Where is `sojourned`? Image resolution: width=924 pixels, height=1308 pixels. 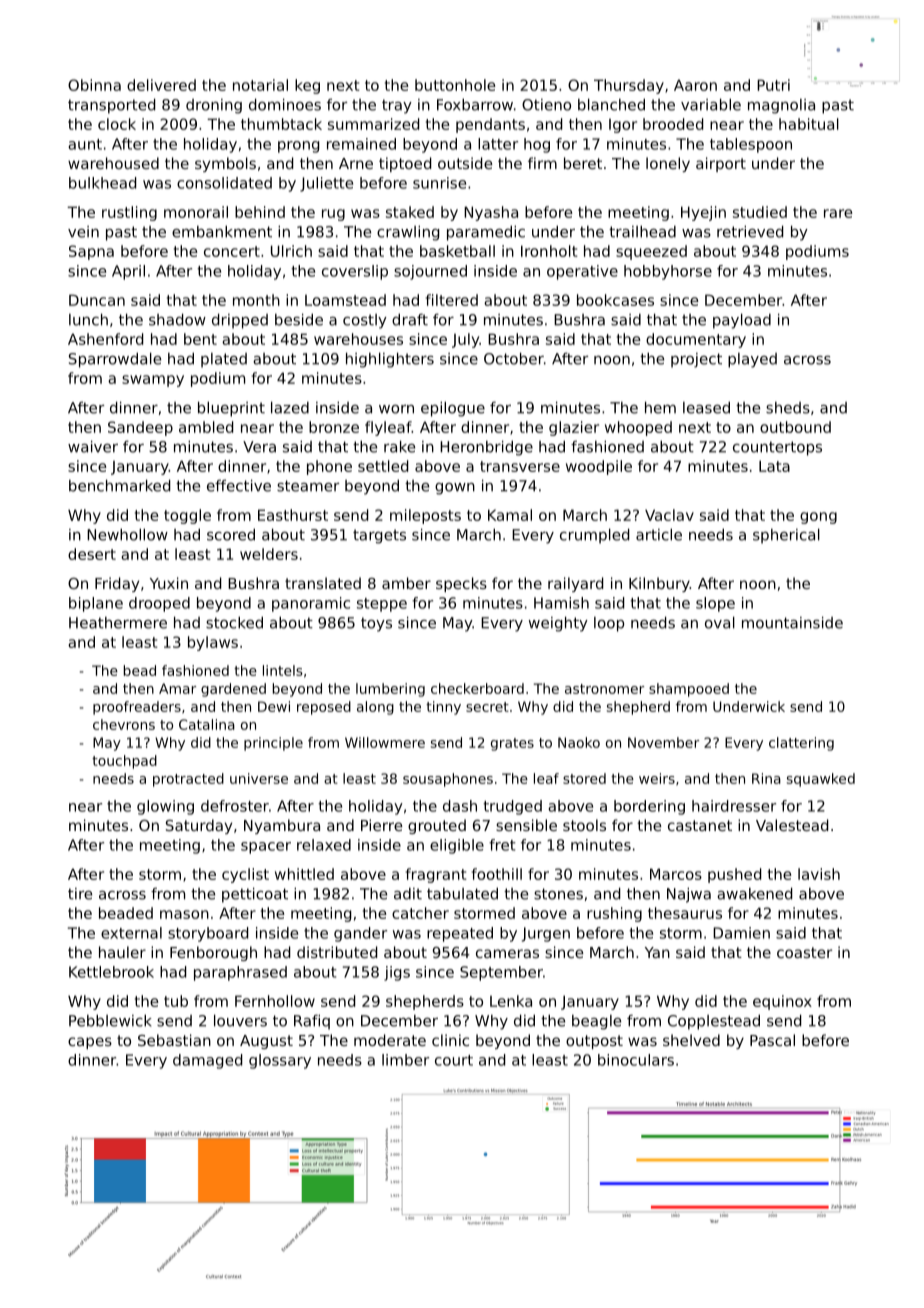
sojourned is located at coordinates (430, 272).
